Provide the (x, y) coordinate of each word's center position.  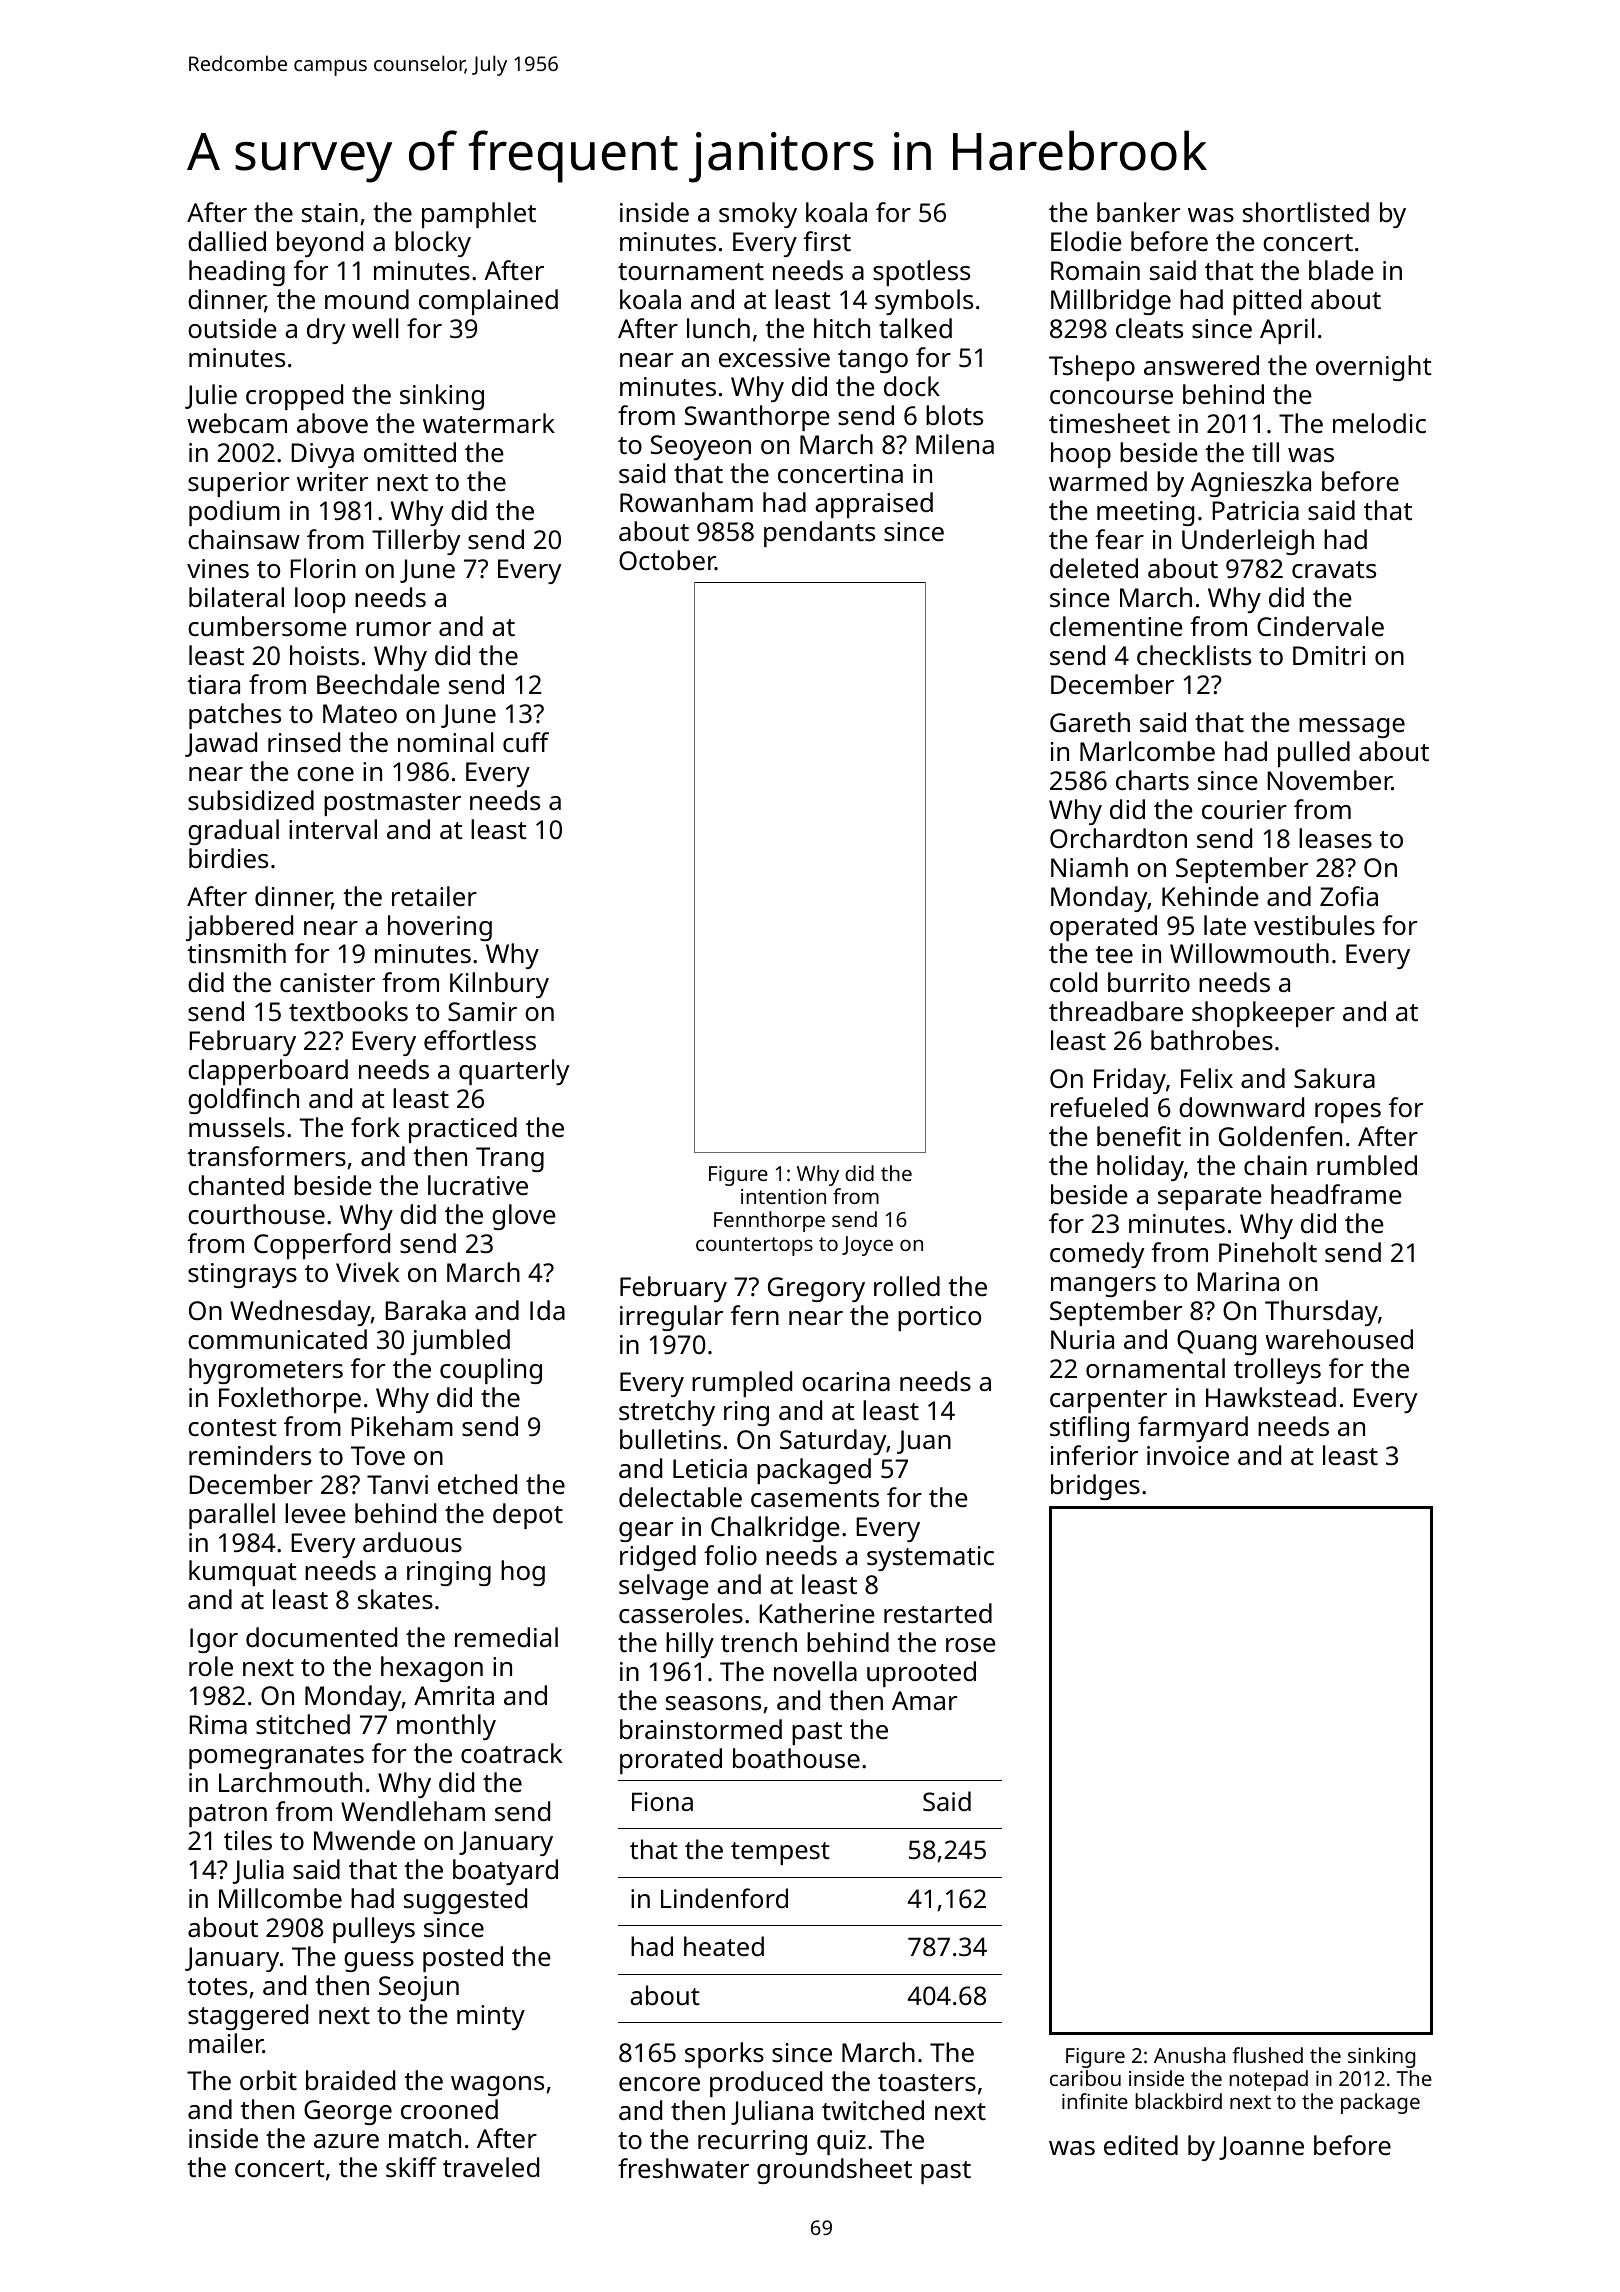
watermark (489, 423)
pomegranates (276, 1757)
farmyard (1193, 1429)
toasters (927, 2082)
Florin (323, 568)
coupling (491, 1371)
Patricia (1255, 510)
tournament (691, 272)
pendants (819, 534)
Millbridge (1111, 302)
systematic (930, 1558)
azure (346, 2141)
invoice (1188, 1455)
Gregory (816, 1289)
